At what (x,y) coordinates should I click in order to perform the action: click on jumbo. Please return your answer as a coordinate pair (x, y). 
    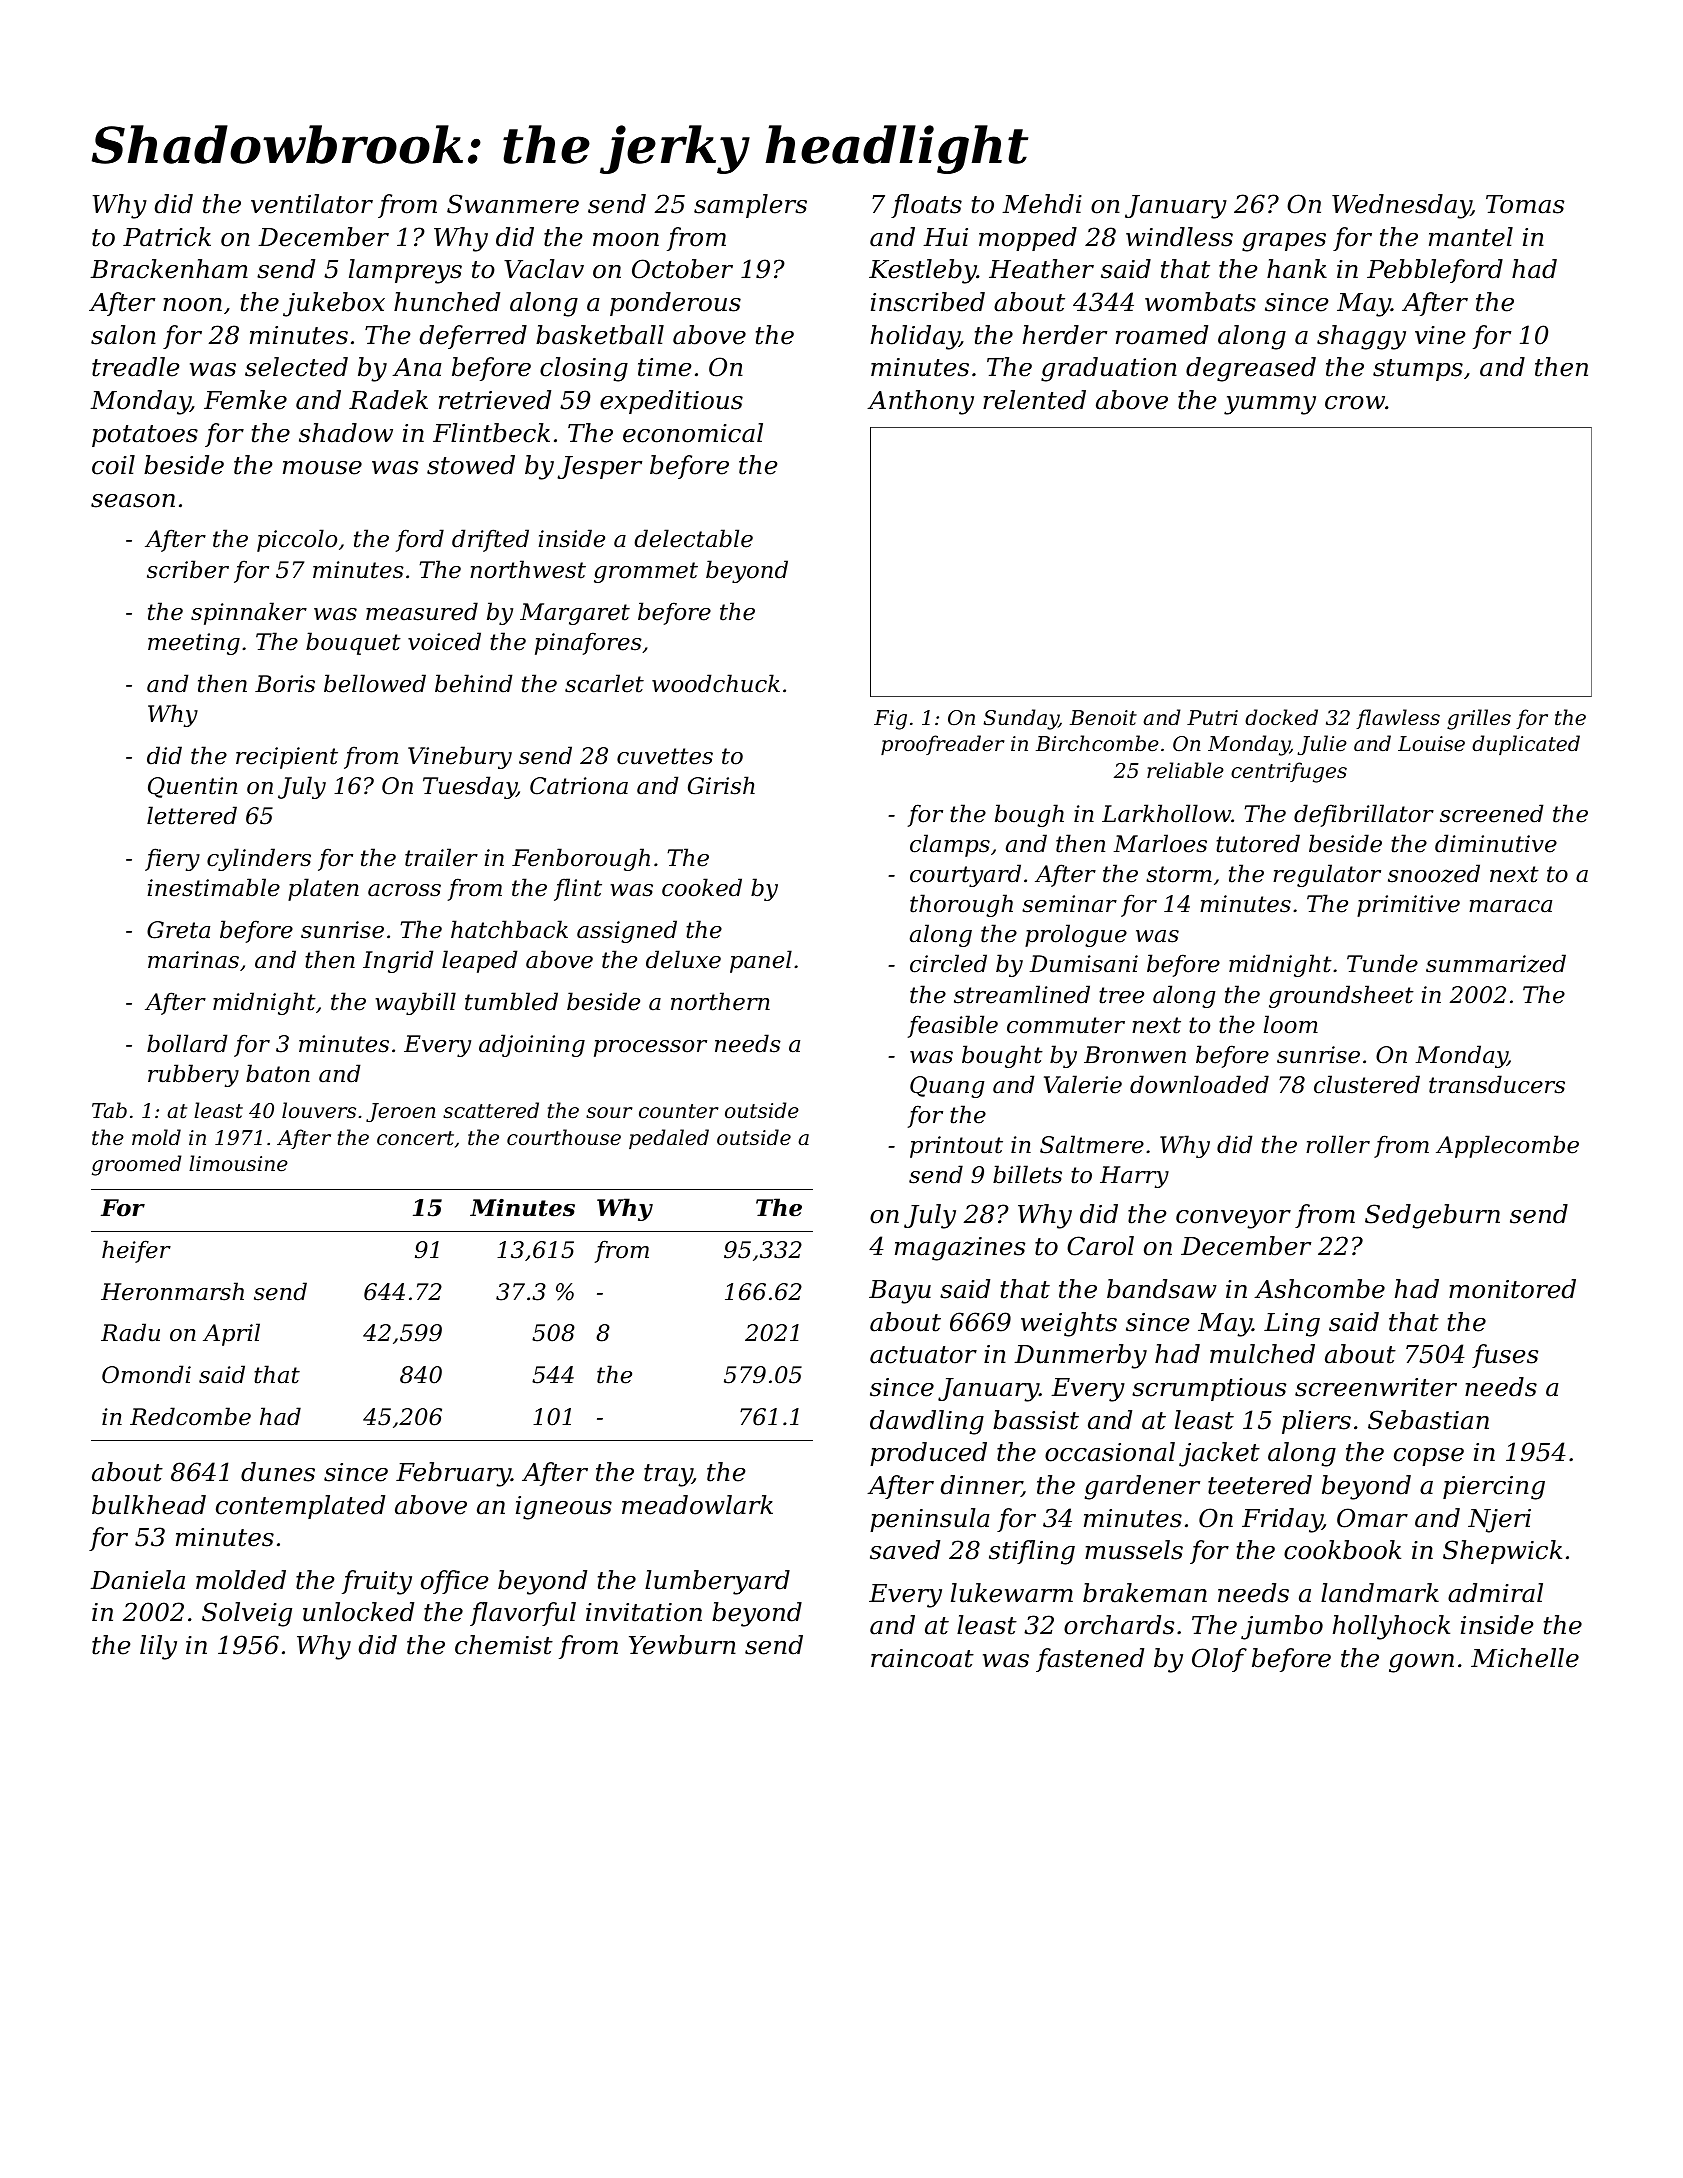
    Looking at the image, I should click on (1282, 1627).
